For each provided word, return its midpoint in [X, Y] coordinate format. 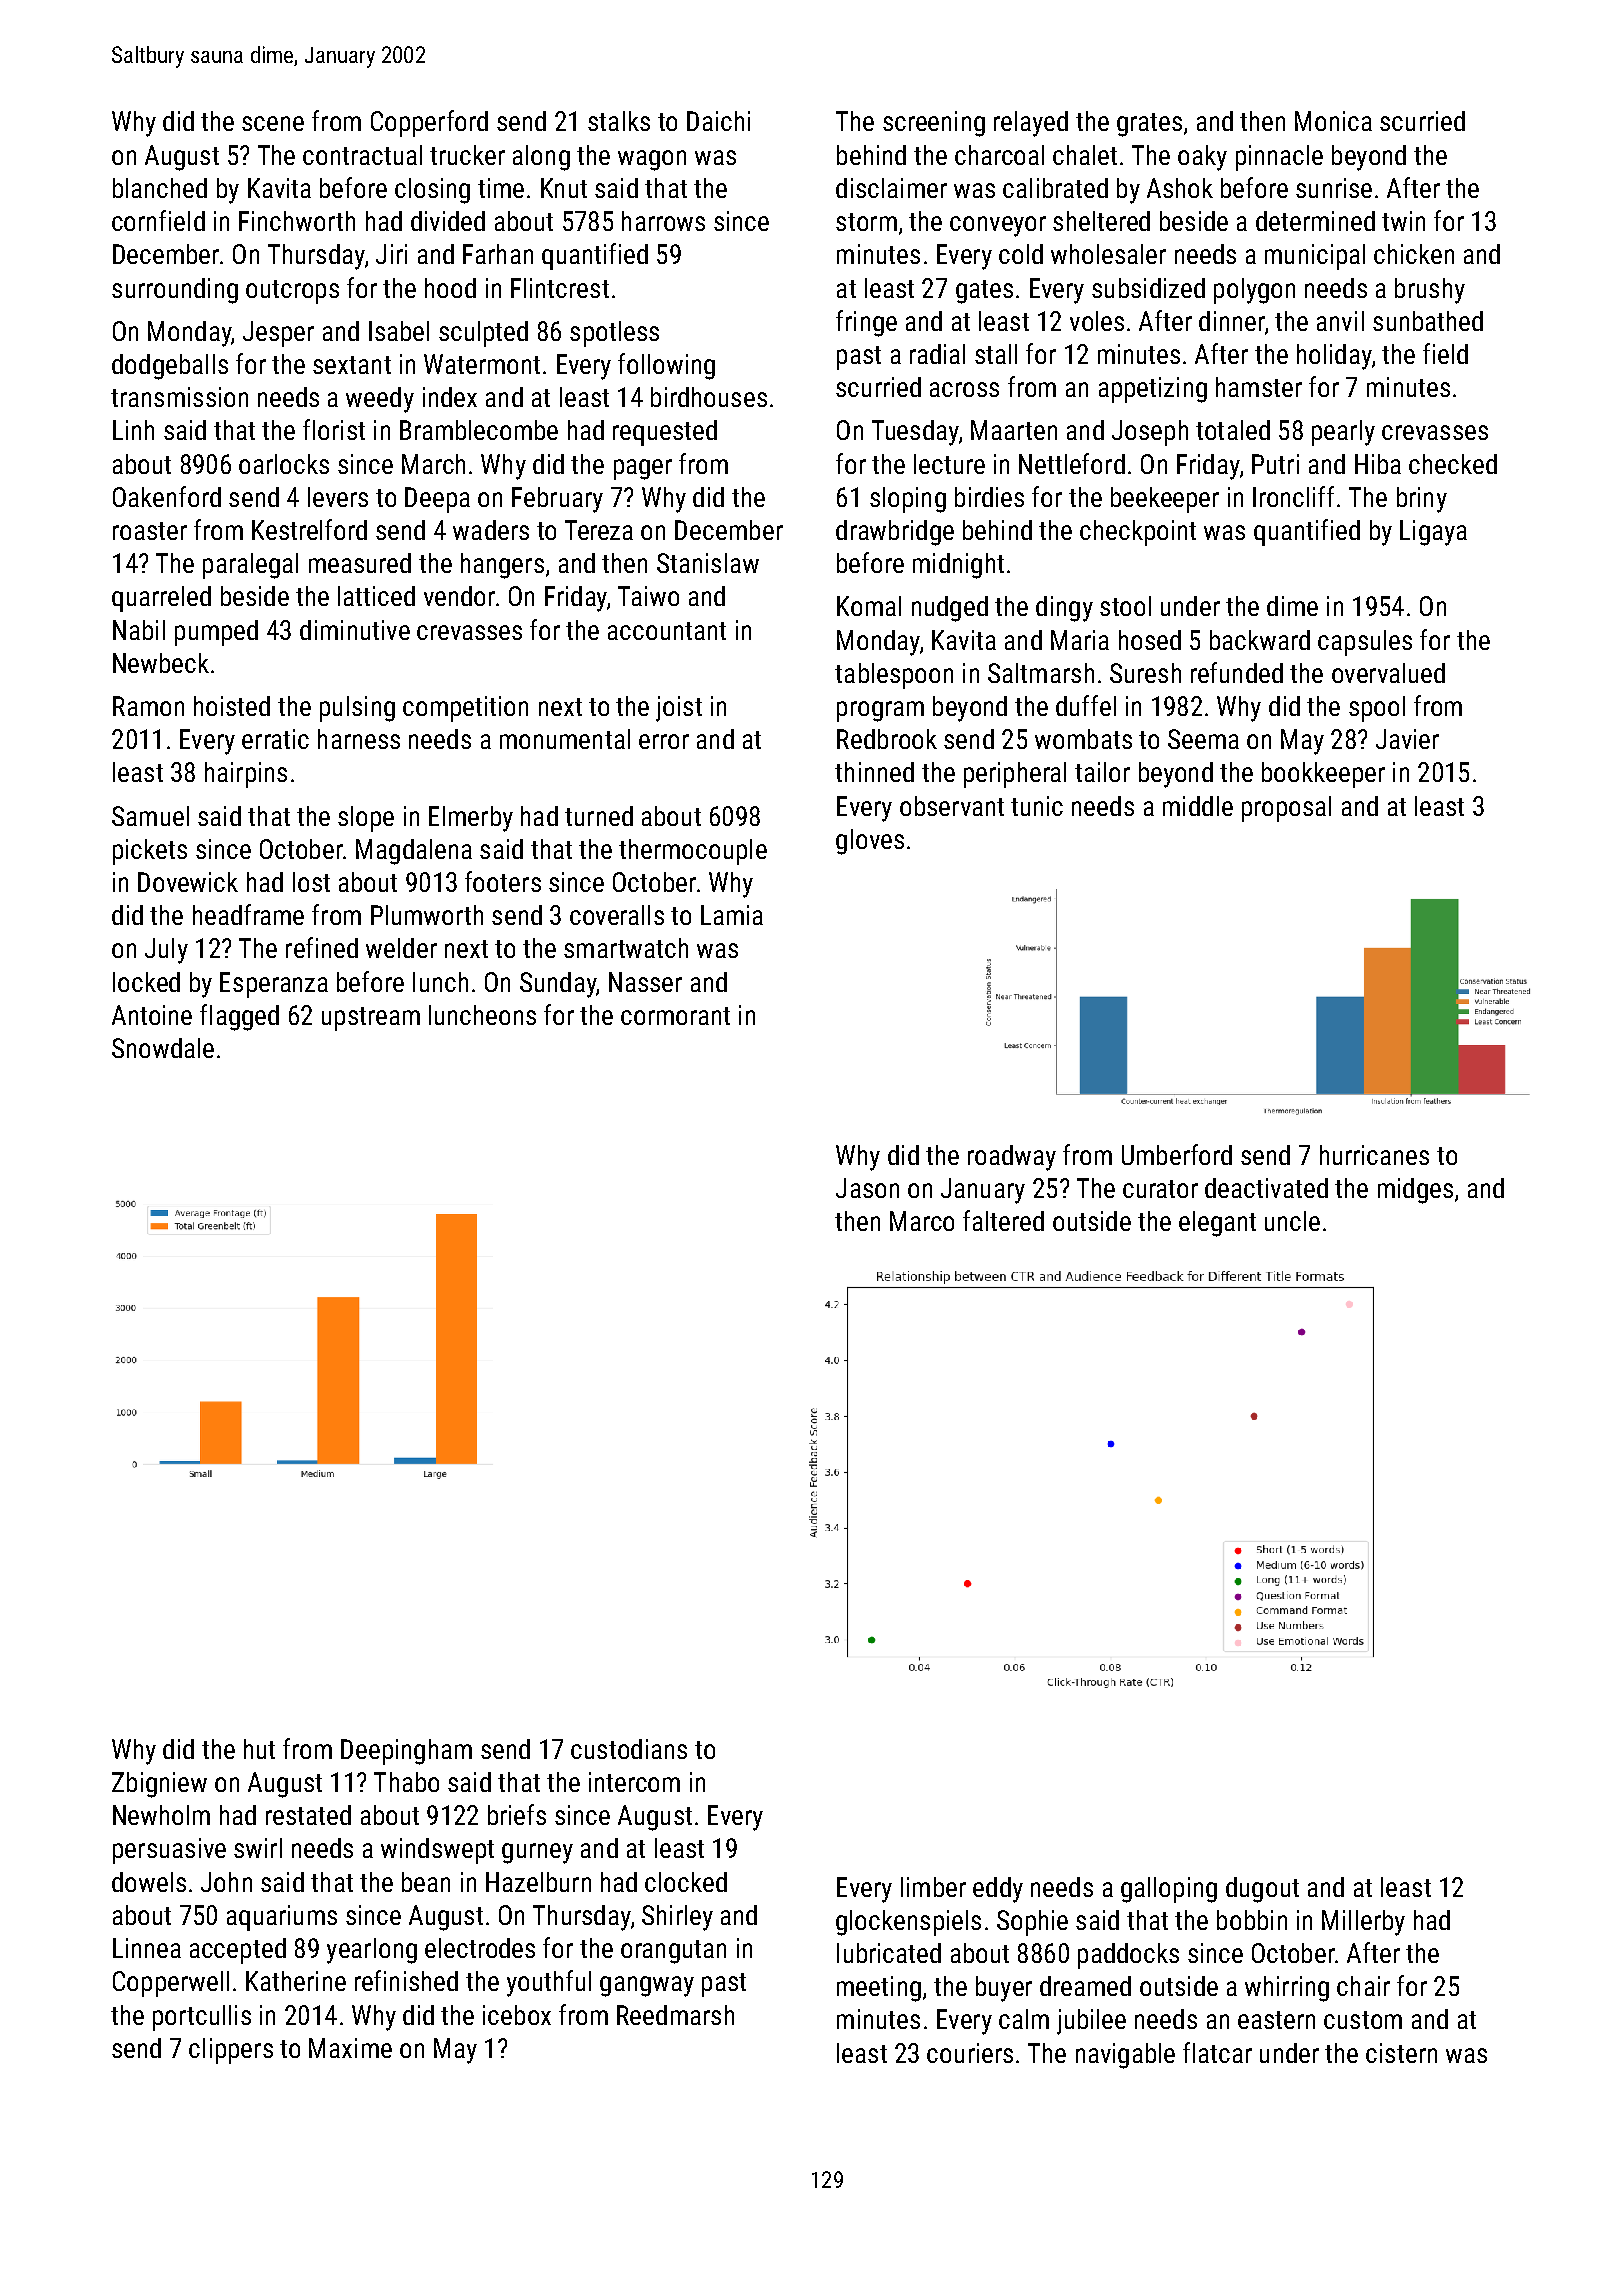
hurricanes [1374, 1155]
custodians [629, 1749]
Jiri [391, 254]
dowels [149, 1882]
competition [465, 709]
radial [937, 354]
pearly [1343, 433]
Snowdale [163, 1048]
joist [679, 709]
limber [933, 1887]
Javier [1407, 739]
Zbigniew [159, 1785]
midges [1415, 1191]
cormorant [675, 1016]
